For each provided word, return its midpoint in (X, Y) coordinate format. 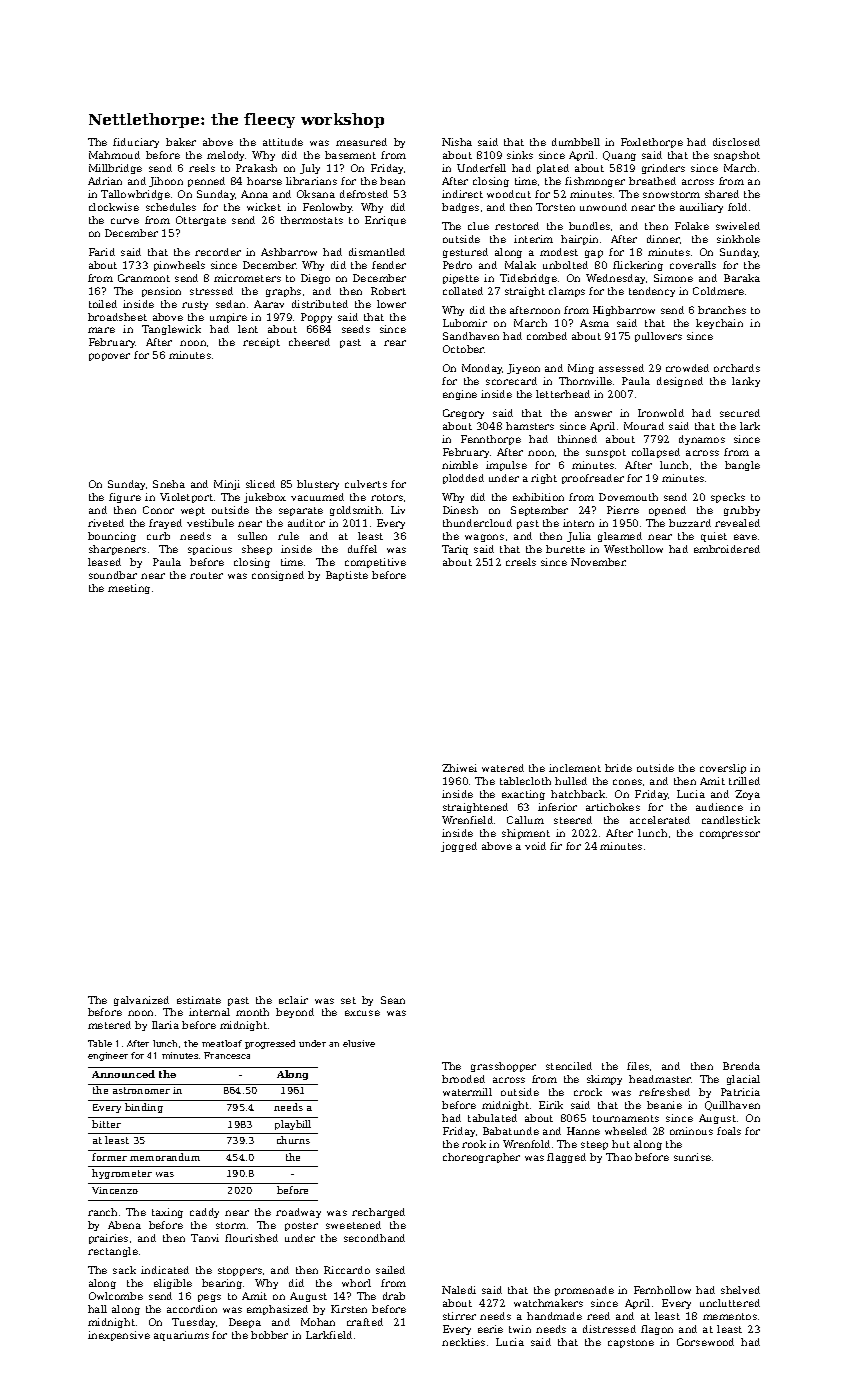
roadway (298, 1213)
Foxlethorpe (652, 143)
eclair (293, 1000)
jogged (459, 847)
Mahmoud (114, 155)
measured (361, 142)
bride (618, 768)
